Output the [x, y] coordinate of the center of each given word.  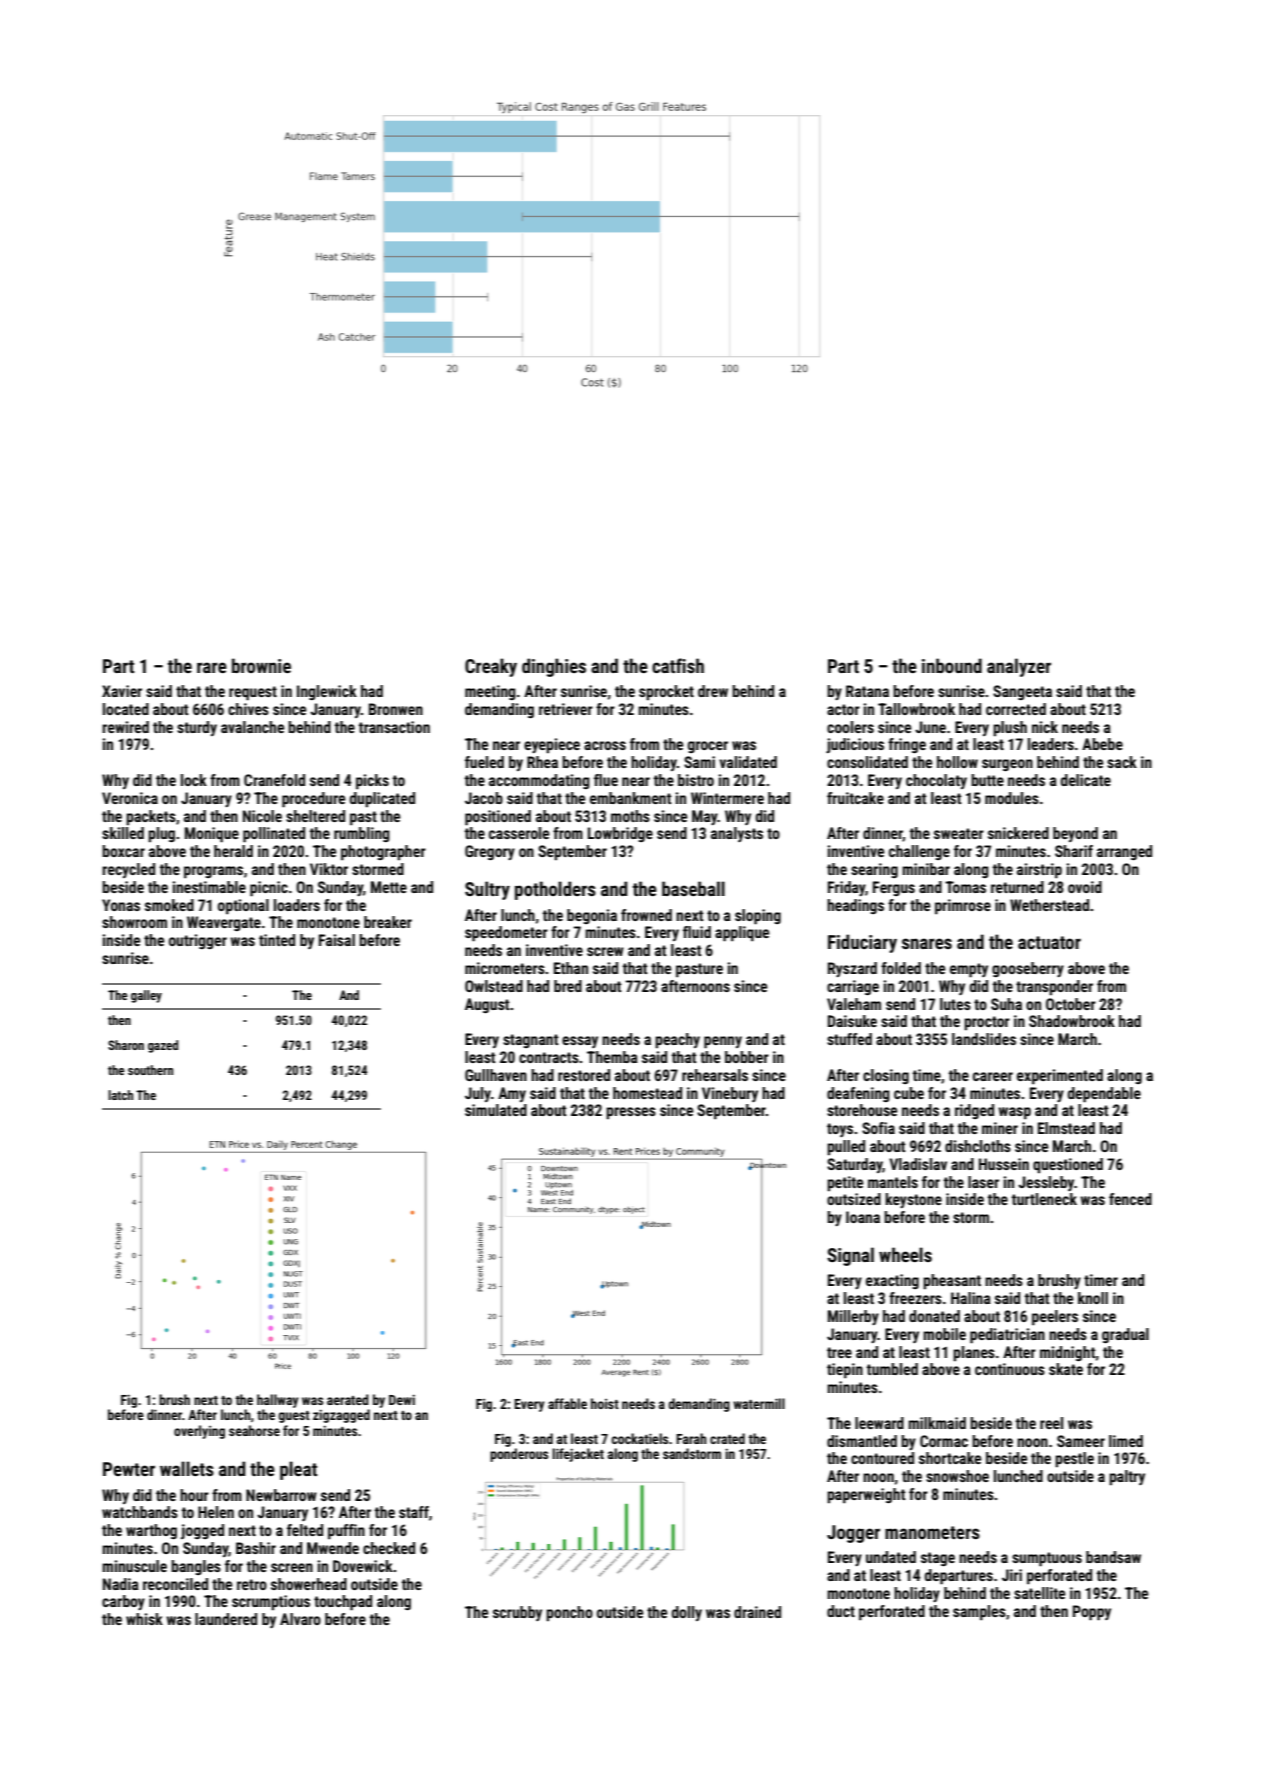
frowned [646, 915]
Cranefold [274, 780]
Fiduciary [862, 943]
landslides [984, 1039]
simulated [496, 1110]
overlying [199, 1432]
